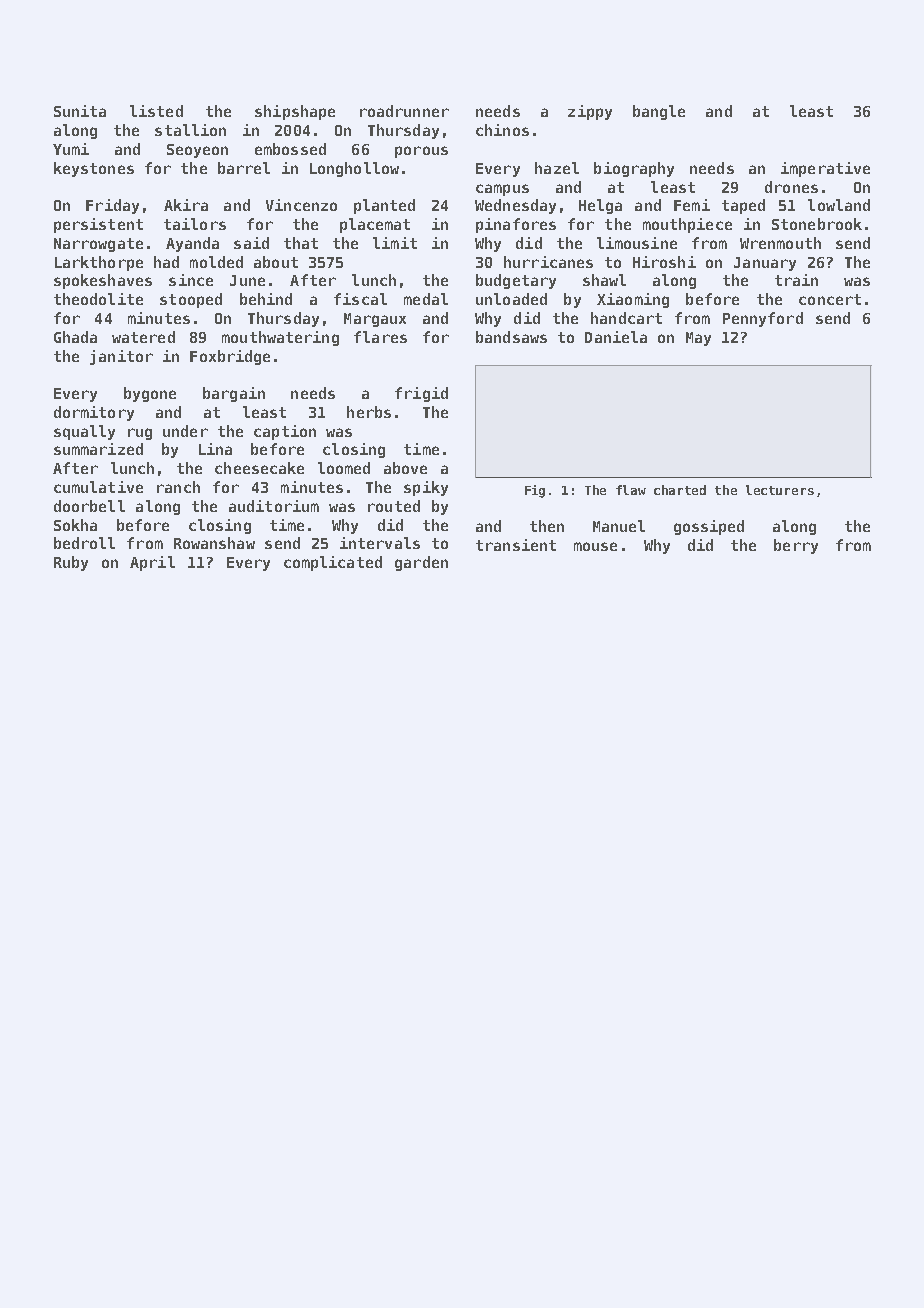  I want to click on spiky, so click(426, 488).
